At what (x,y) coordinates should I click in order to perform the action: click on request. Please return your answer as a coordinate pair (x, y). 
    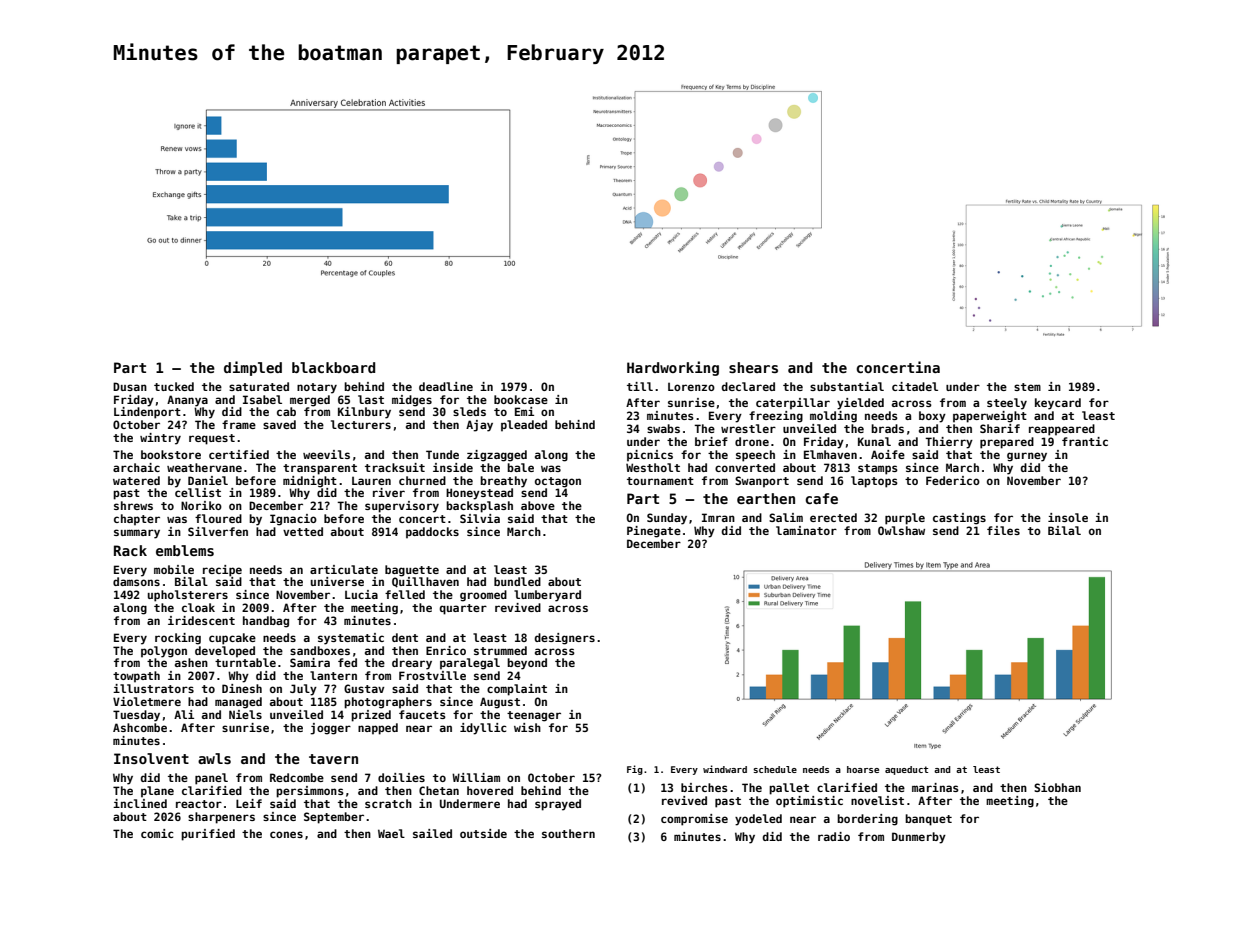
    Looking at the image, I should click on (212, 439).
